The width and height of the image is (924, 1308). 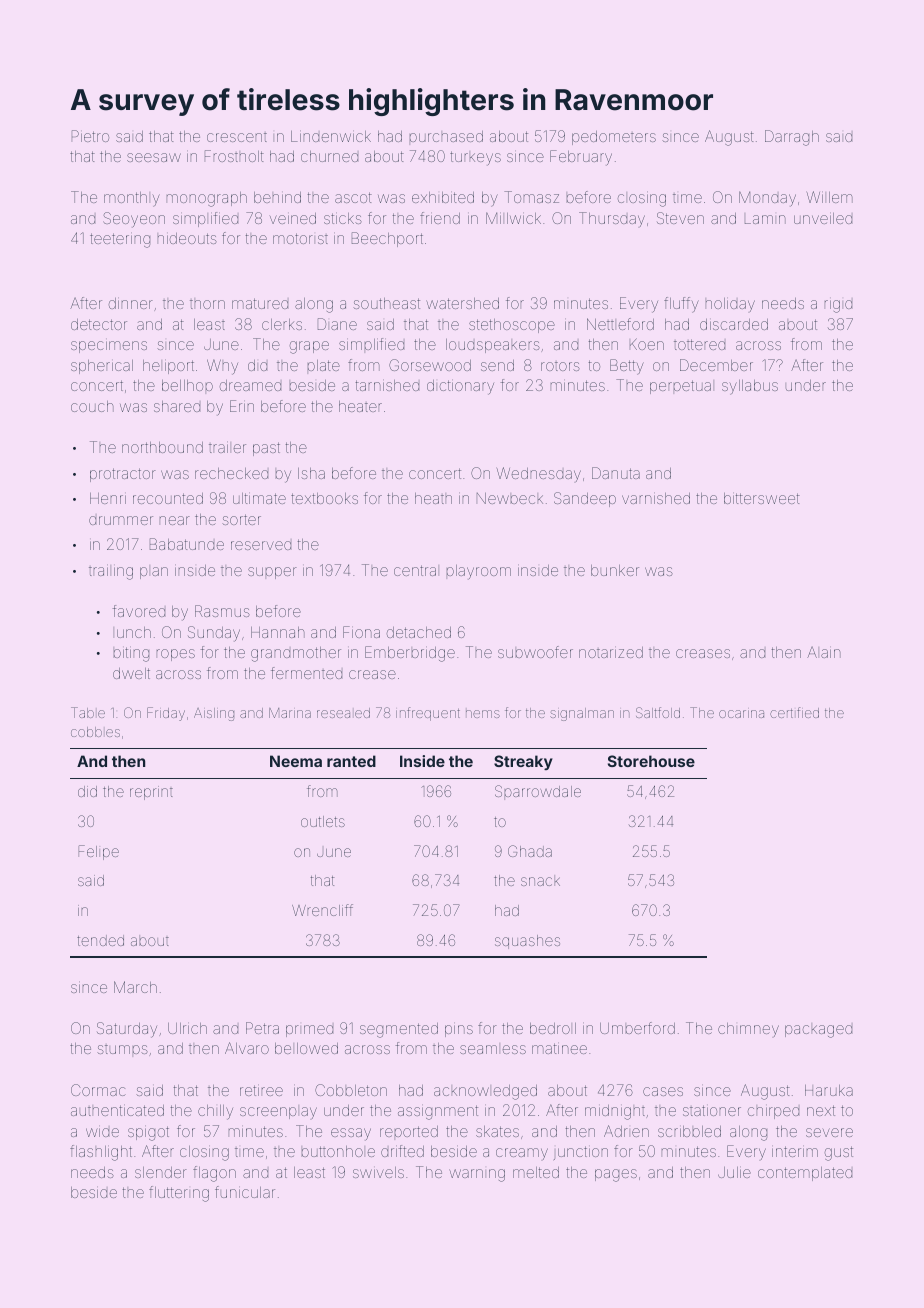 What do you see at coordinates (151, 793) in the image?
I see `reprint` at bounding box center [151, 793].
